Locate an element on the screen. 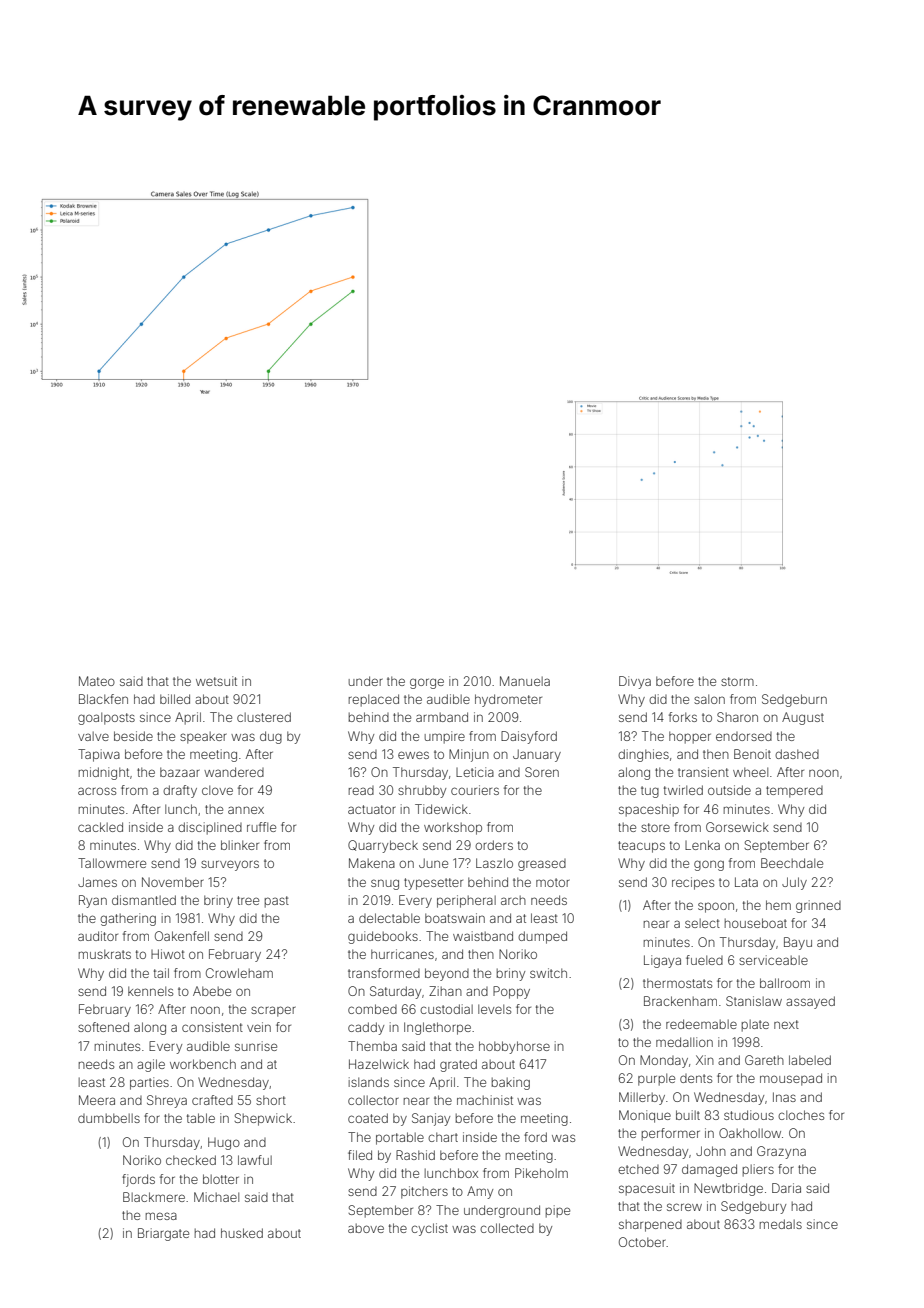 The width and height of the screenshot is (924, 1308). motor is located at coordinates (553, 882).
